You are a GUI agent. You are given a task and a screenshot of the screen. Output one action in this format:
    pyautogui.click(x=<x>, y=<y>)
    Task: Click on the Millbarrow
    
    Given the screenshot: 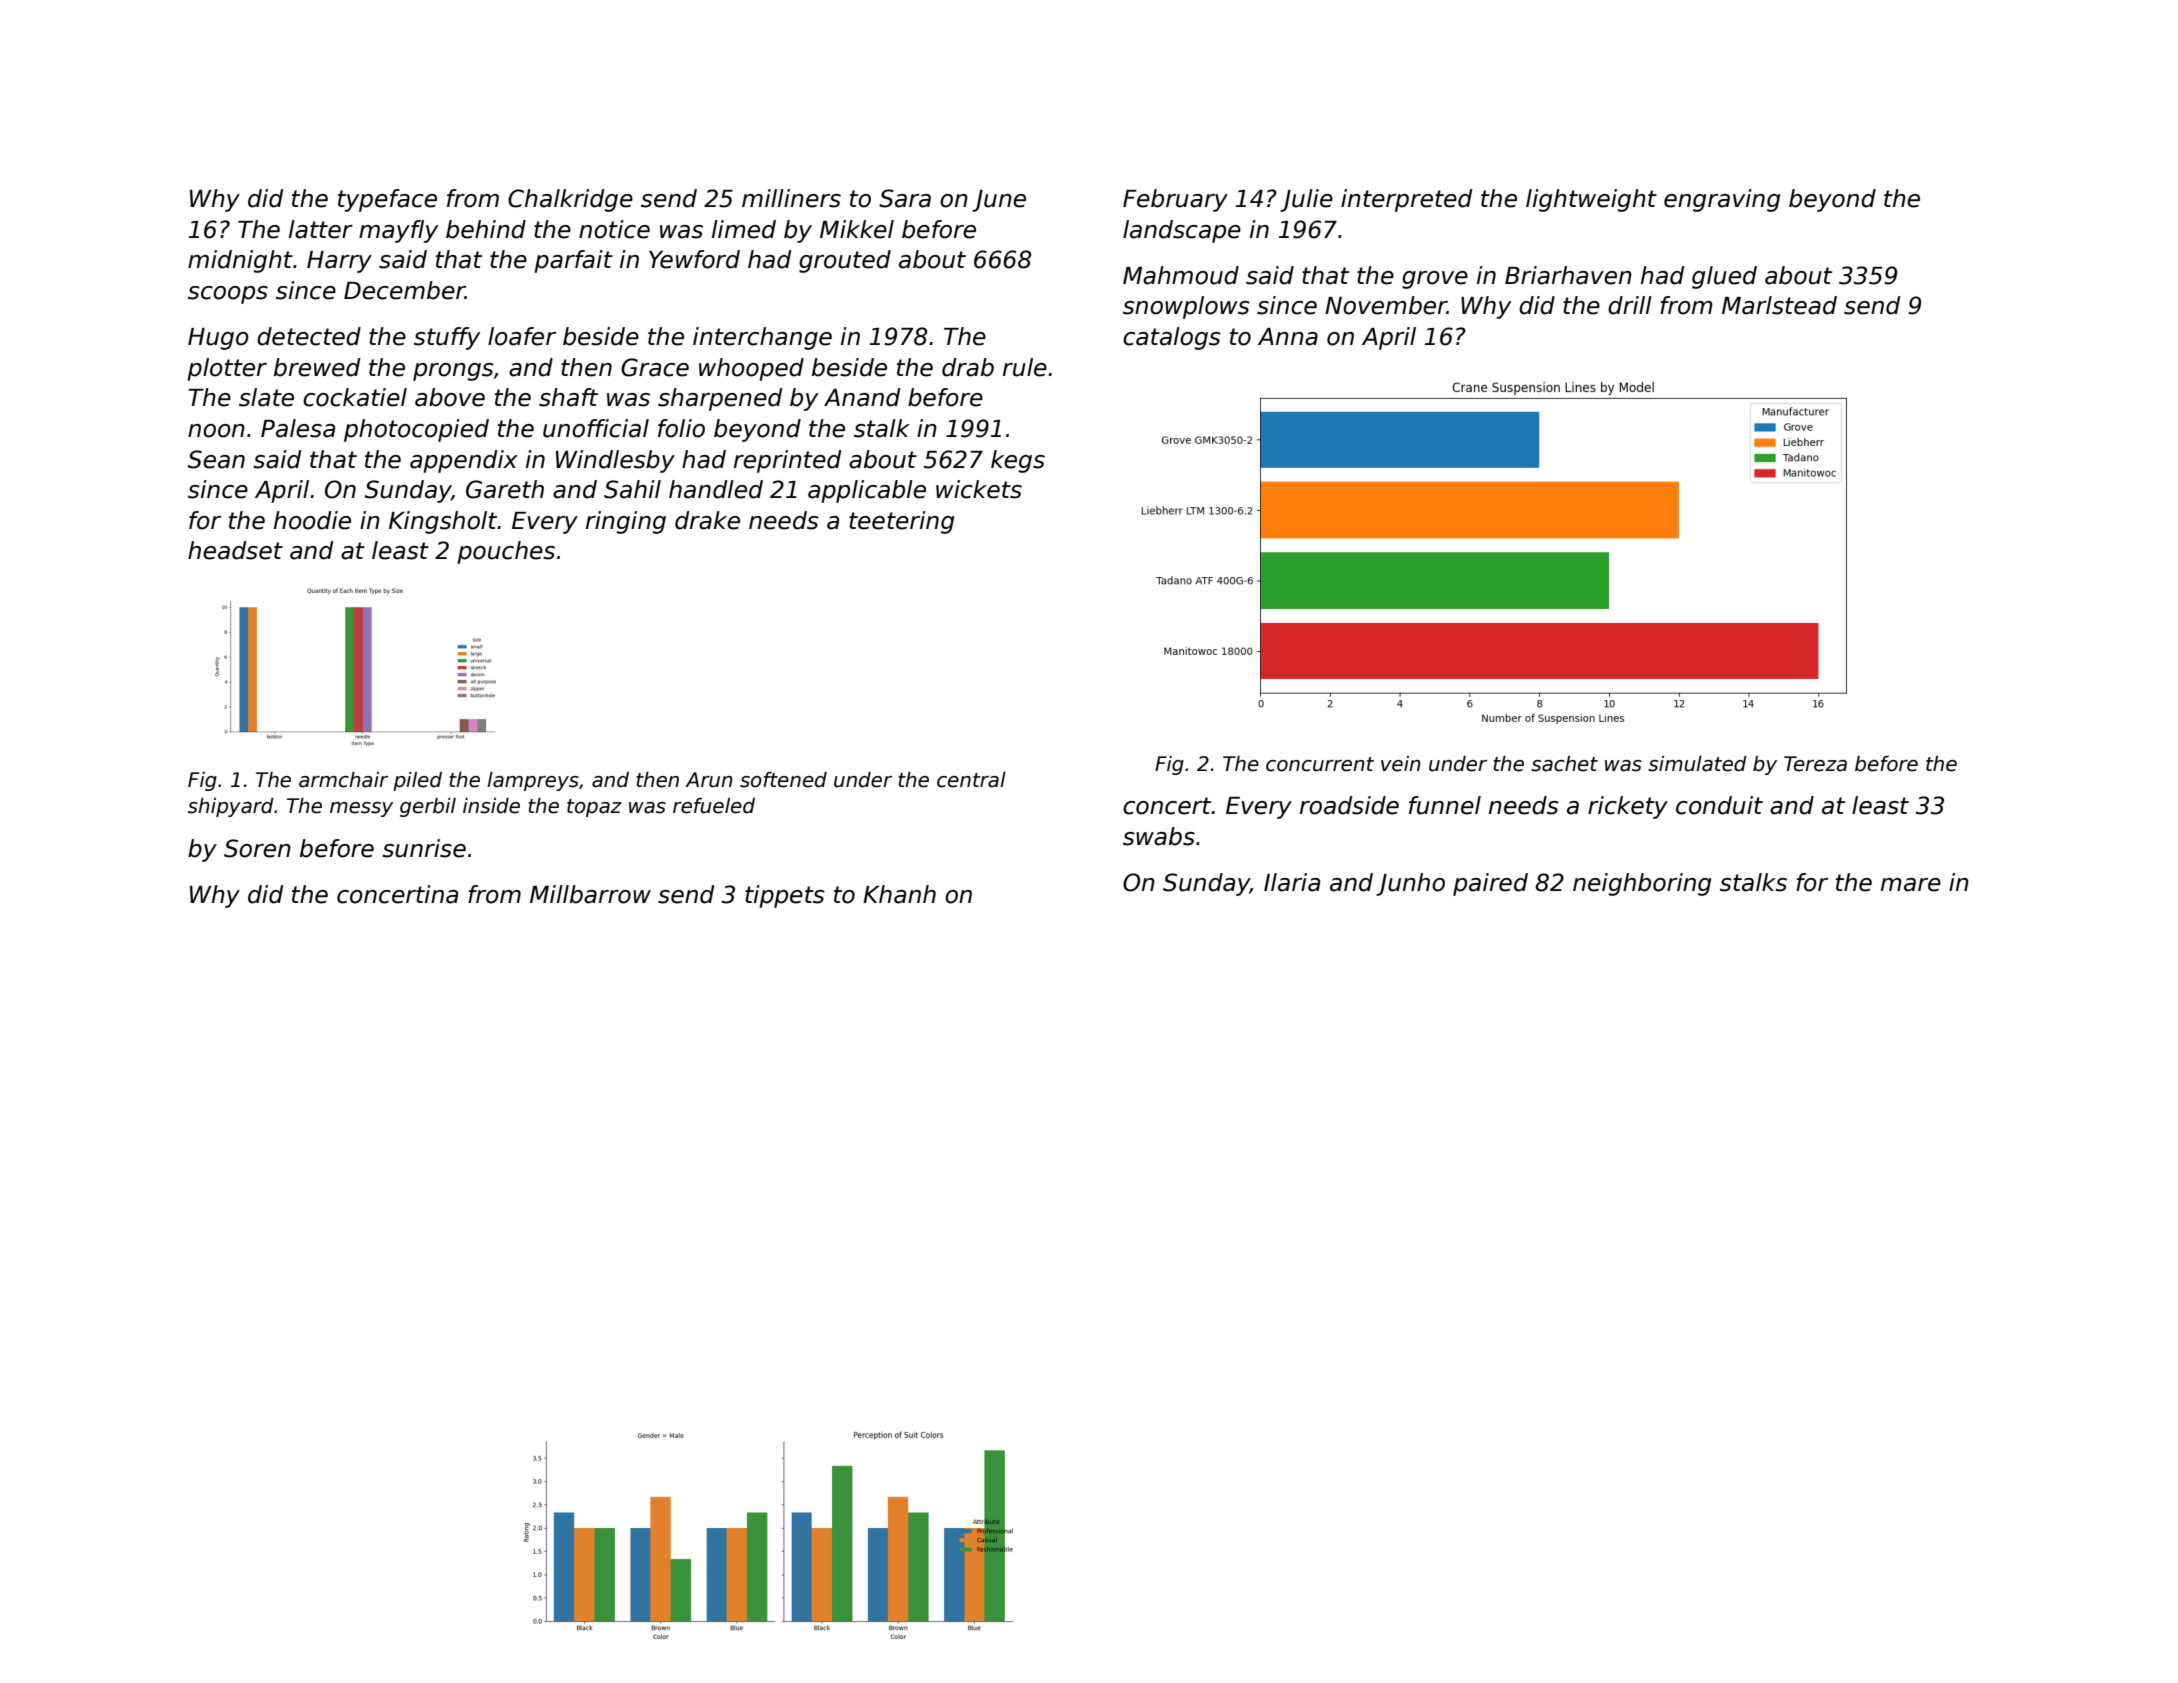 What is the action you would take?
    pyautogui.click(x=590, y=894)
